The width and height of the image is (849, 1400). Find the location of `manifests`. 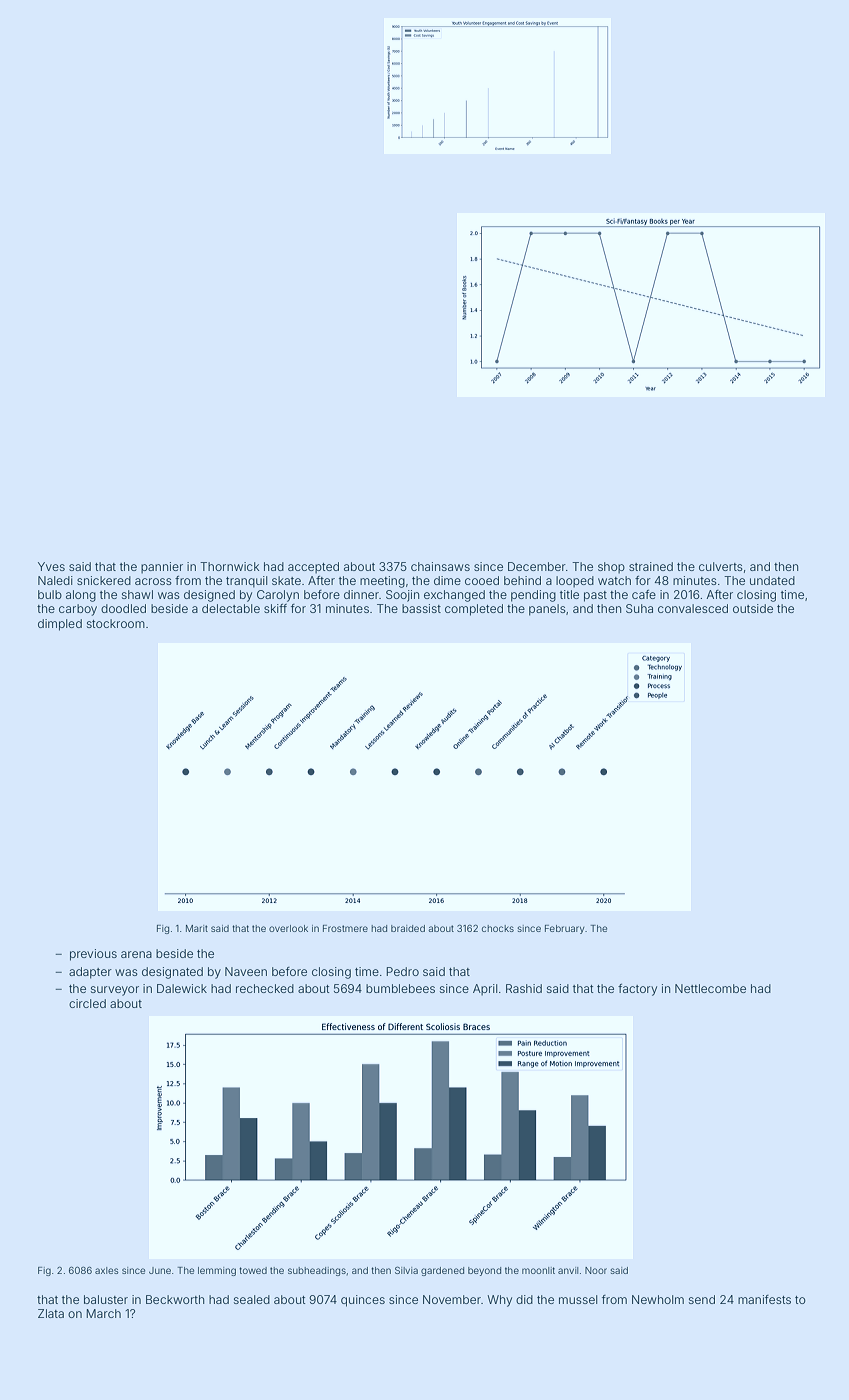

manifests is located at coordinates (764, 1299).
